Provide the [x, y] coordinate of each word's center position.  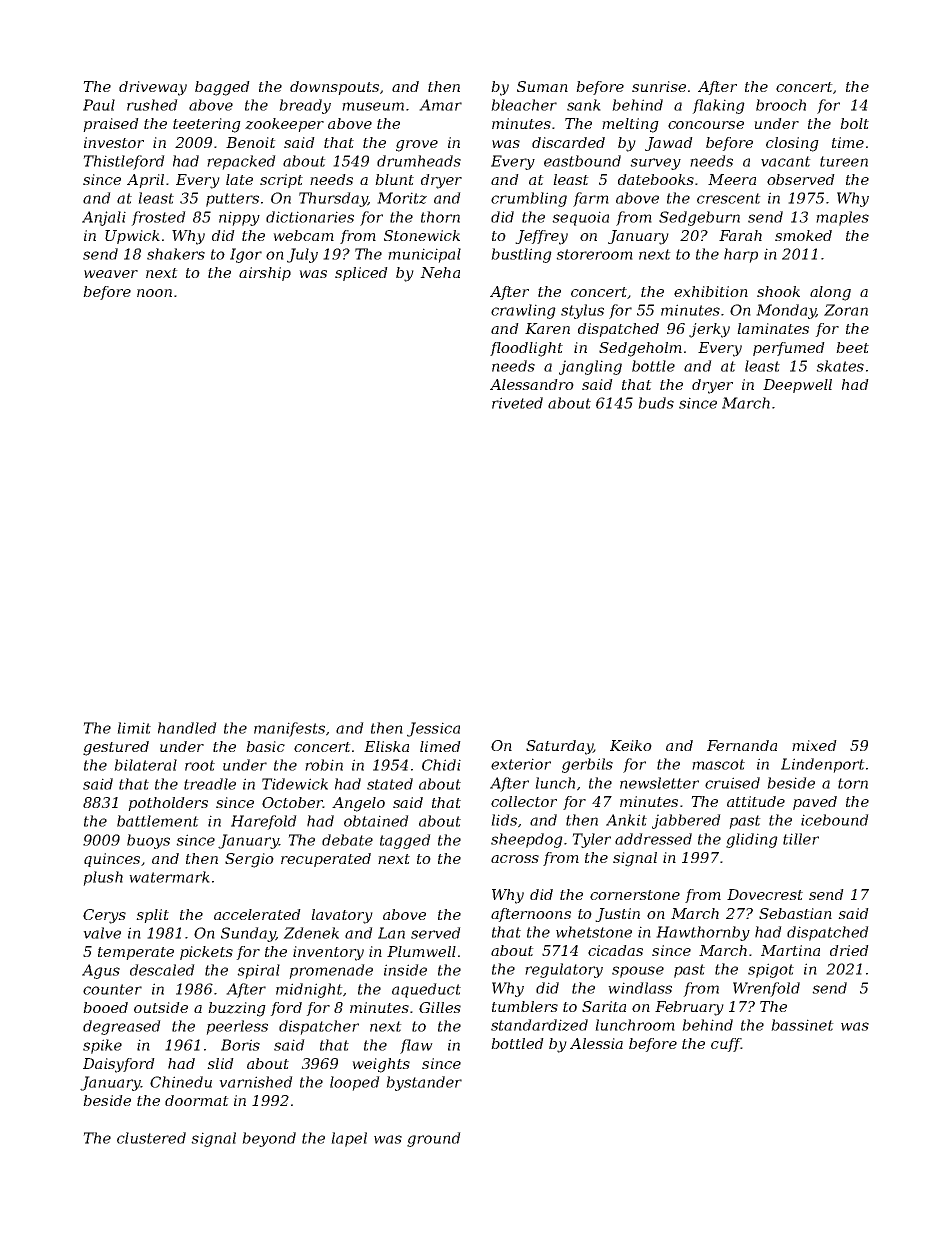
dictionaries [310, 217]
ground [434, 1139]
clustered [151, 1138]
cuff [726, 1045]
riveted [517, 403]
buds [656, 403]
